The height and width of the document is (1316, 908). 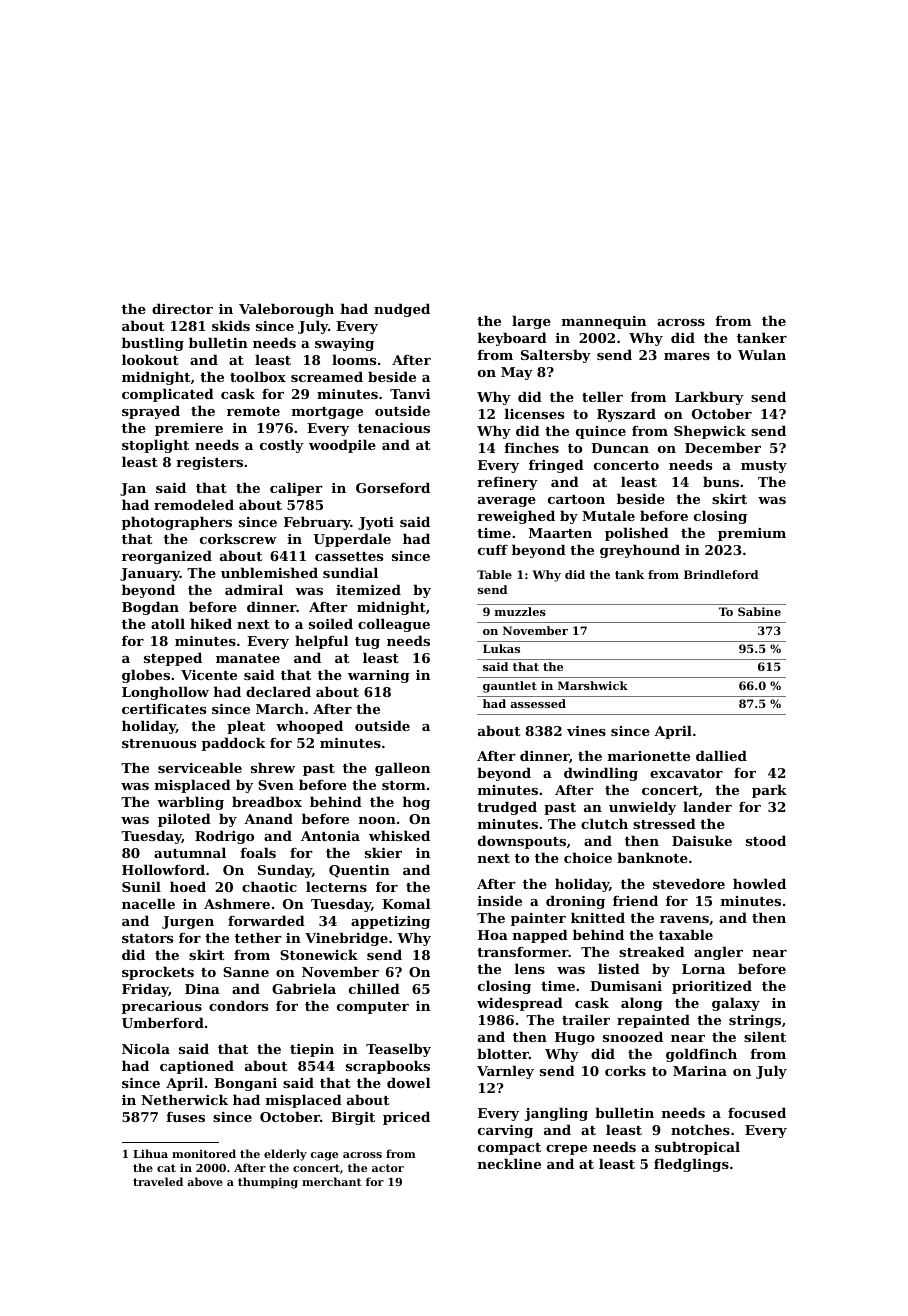 I want to click on above, so click(x=205, y=1181).
